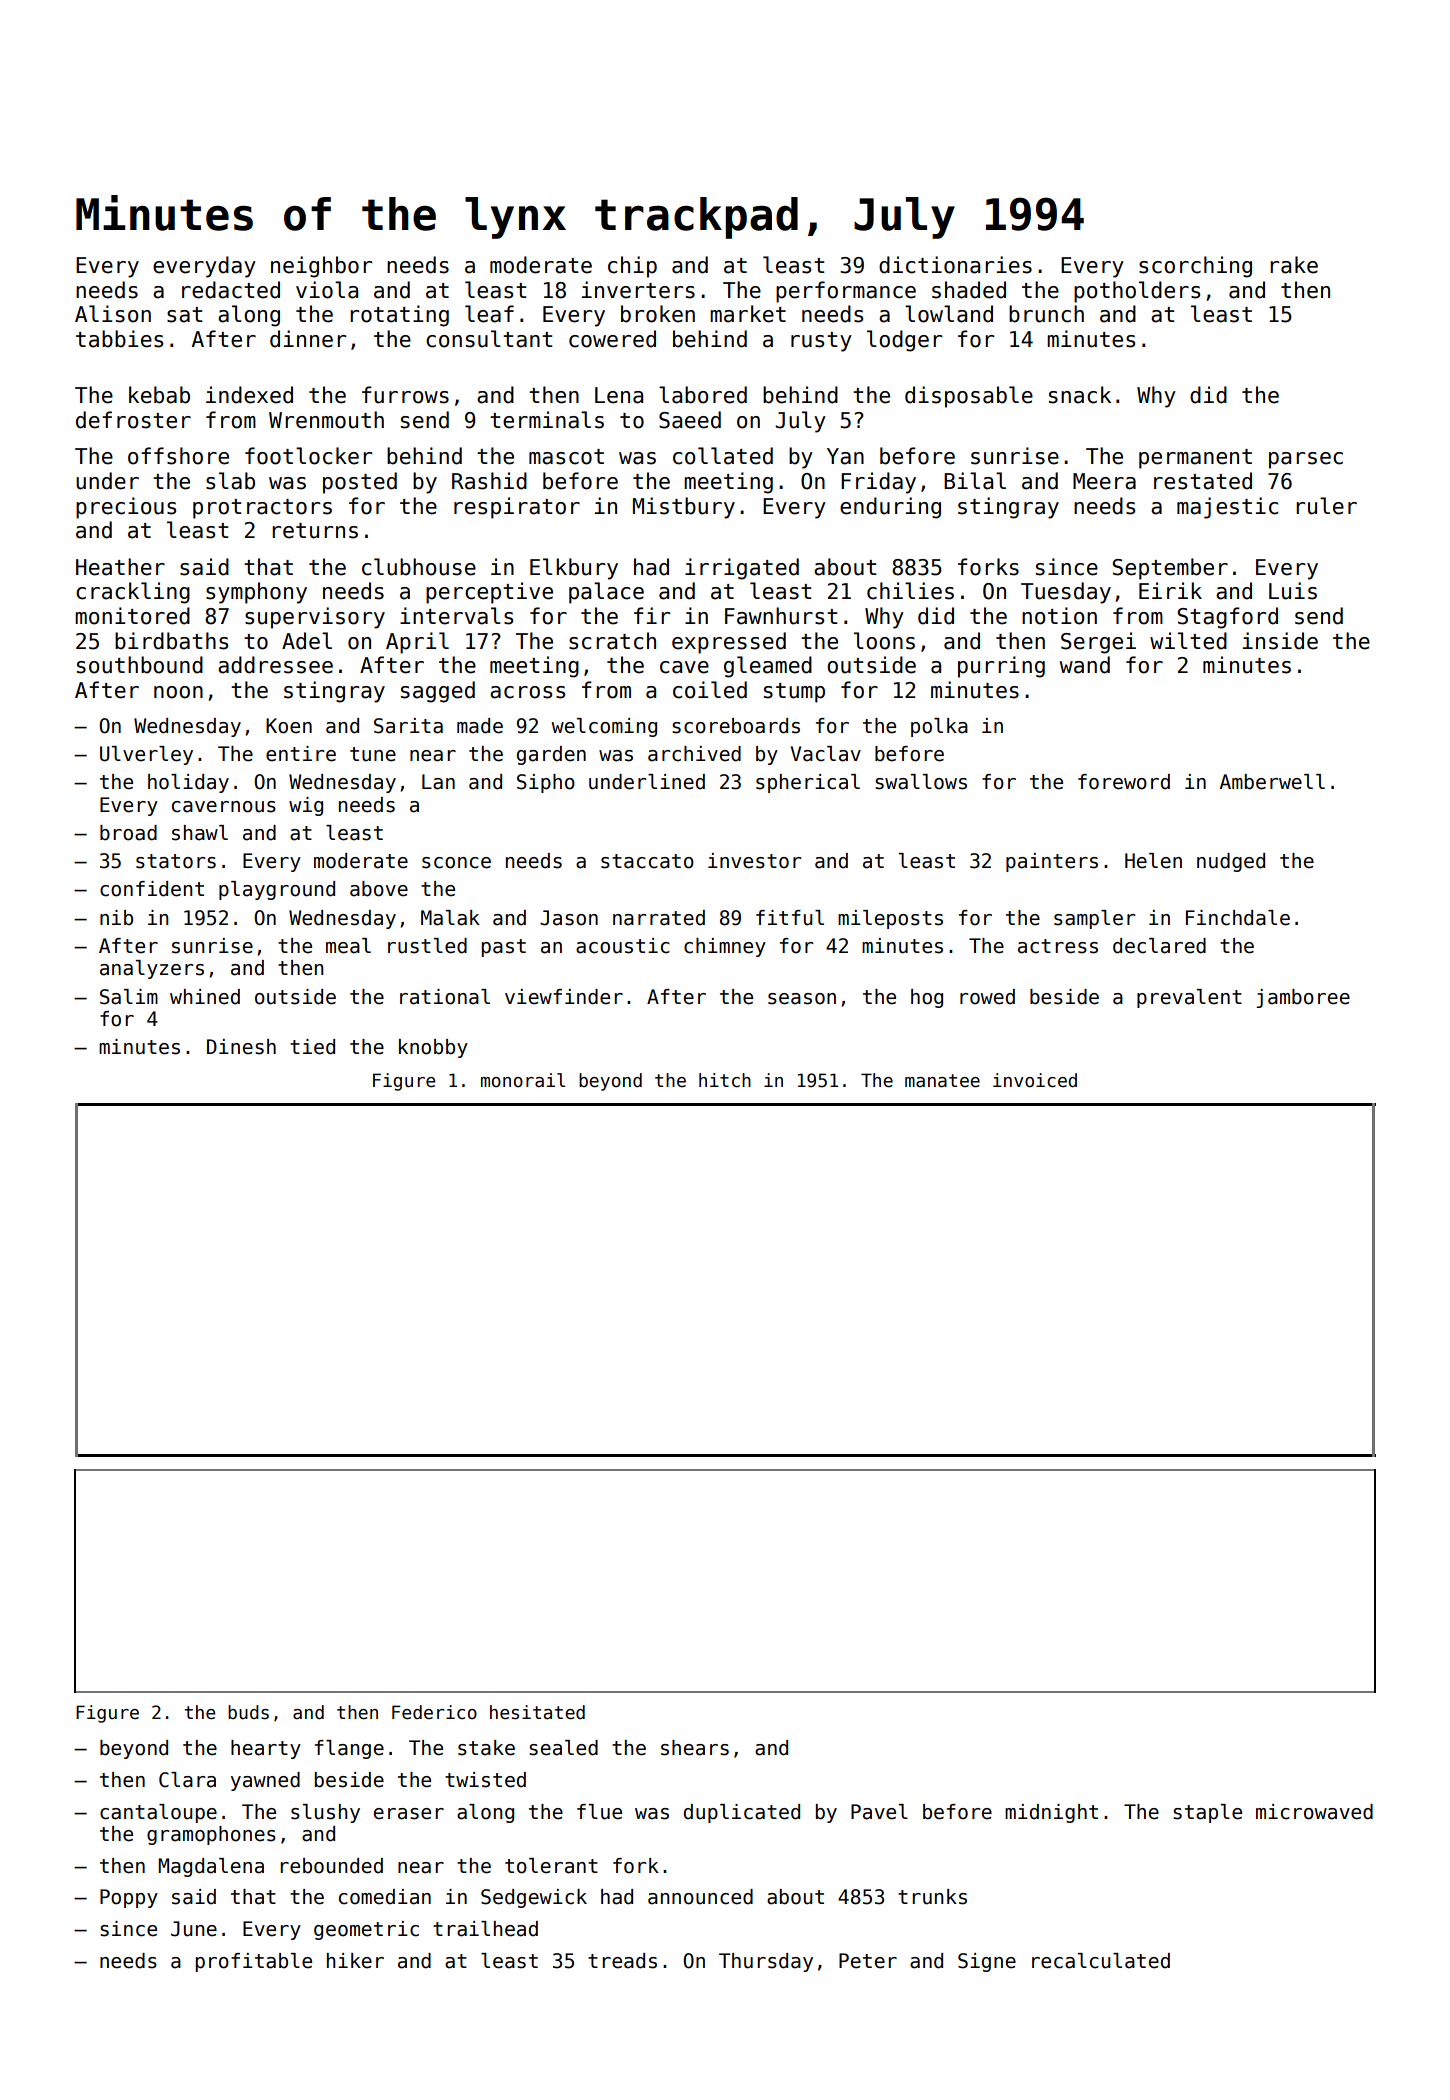 The width and height of the page is (1450, 2100). Describe the element at coordinates (231, 290) in the page. I see `redacted` at that location.
